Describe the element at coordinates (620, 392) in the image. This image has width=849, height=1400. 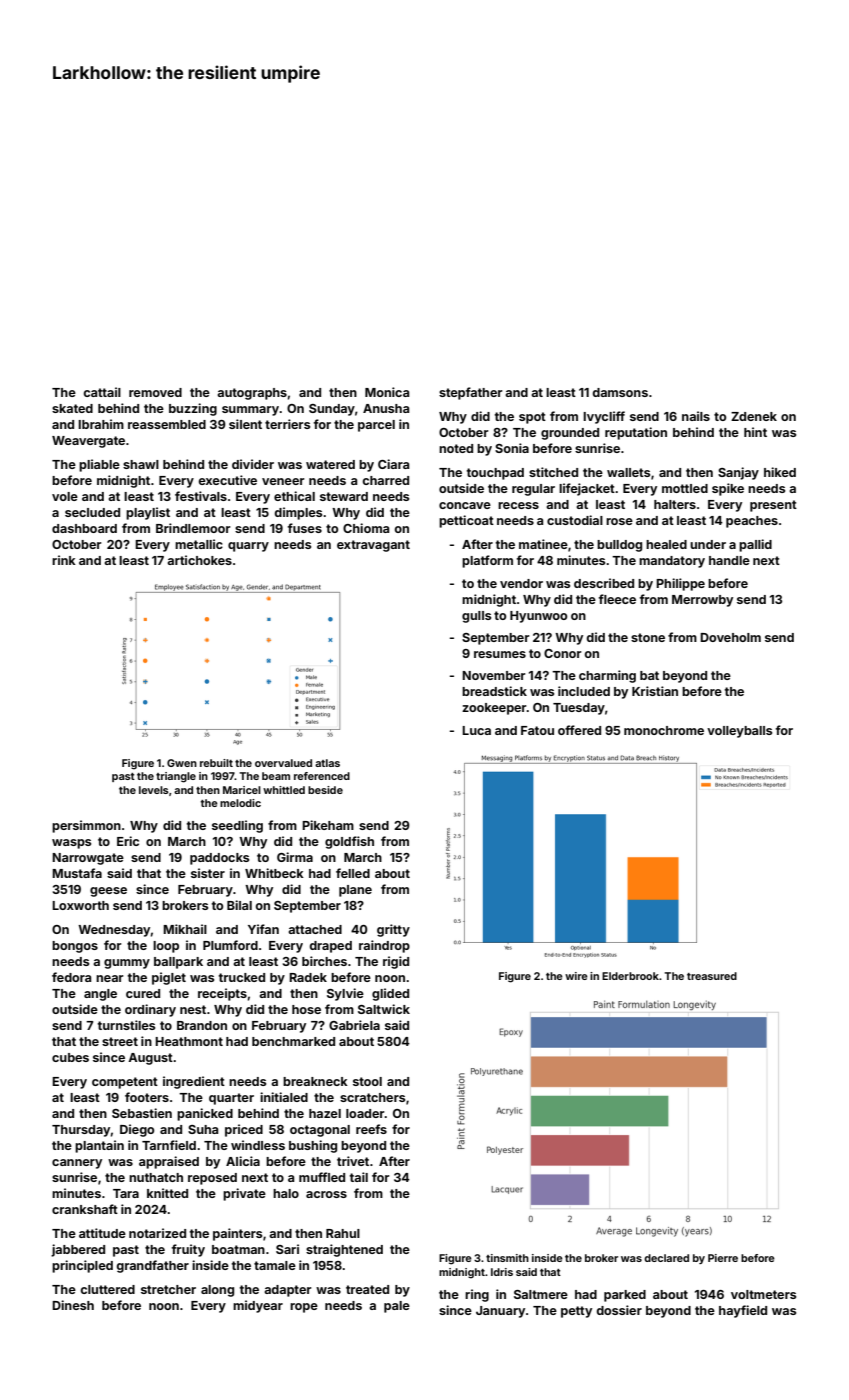
I see `damsons` at that location.
